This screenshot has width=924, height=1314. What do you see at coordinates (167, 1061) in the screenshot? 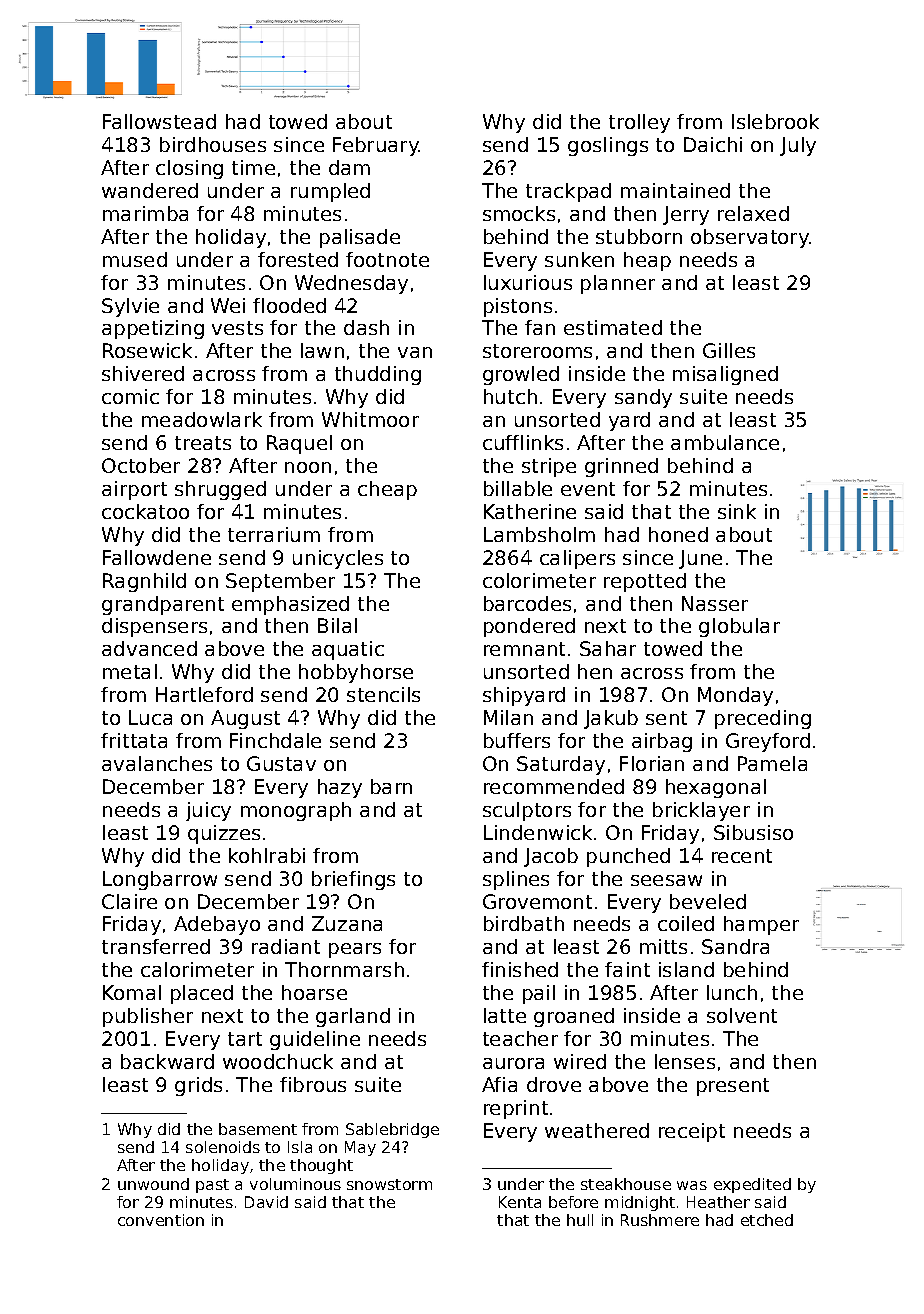
I see `backward` at bounding box center [167, 1061].
